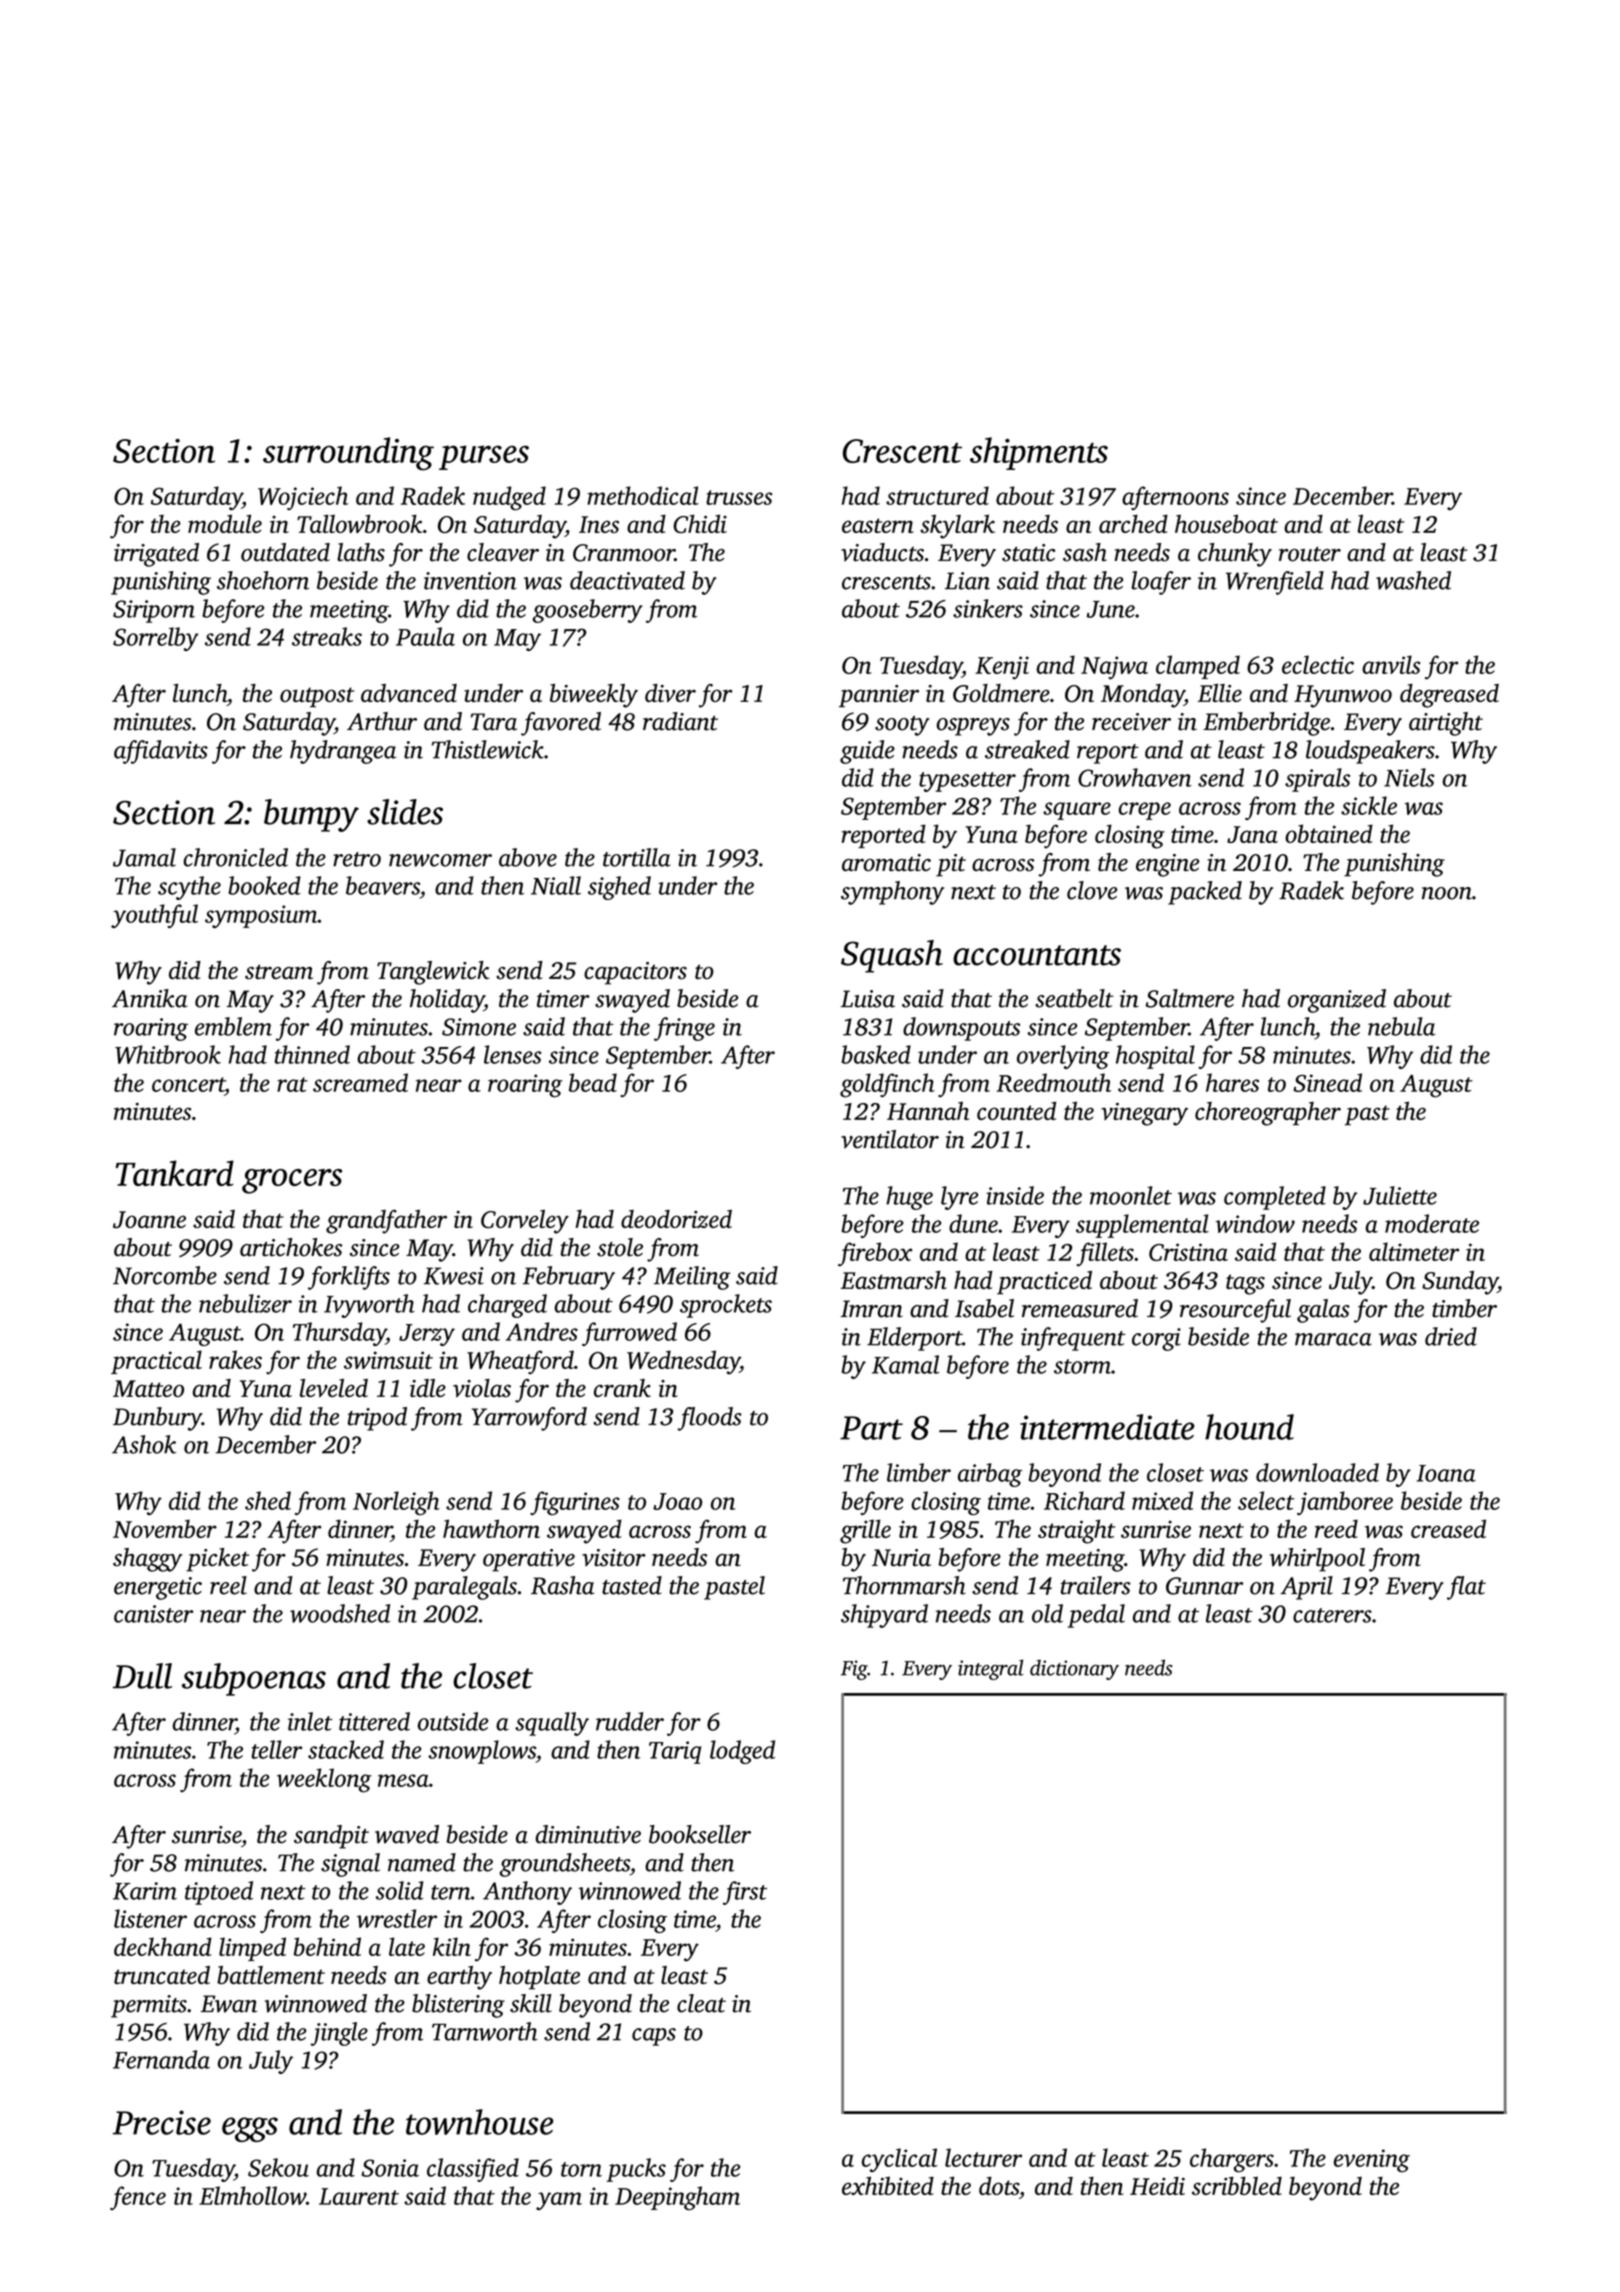 The width and height of the image is (1620, 2292). Describe the element at coordinates (1144, 1114) in the image. I see `vinegary` at that location.
